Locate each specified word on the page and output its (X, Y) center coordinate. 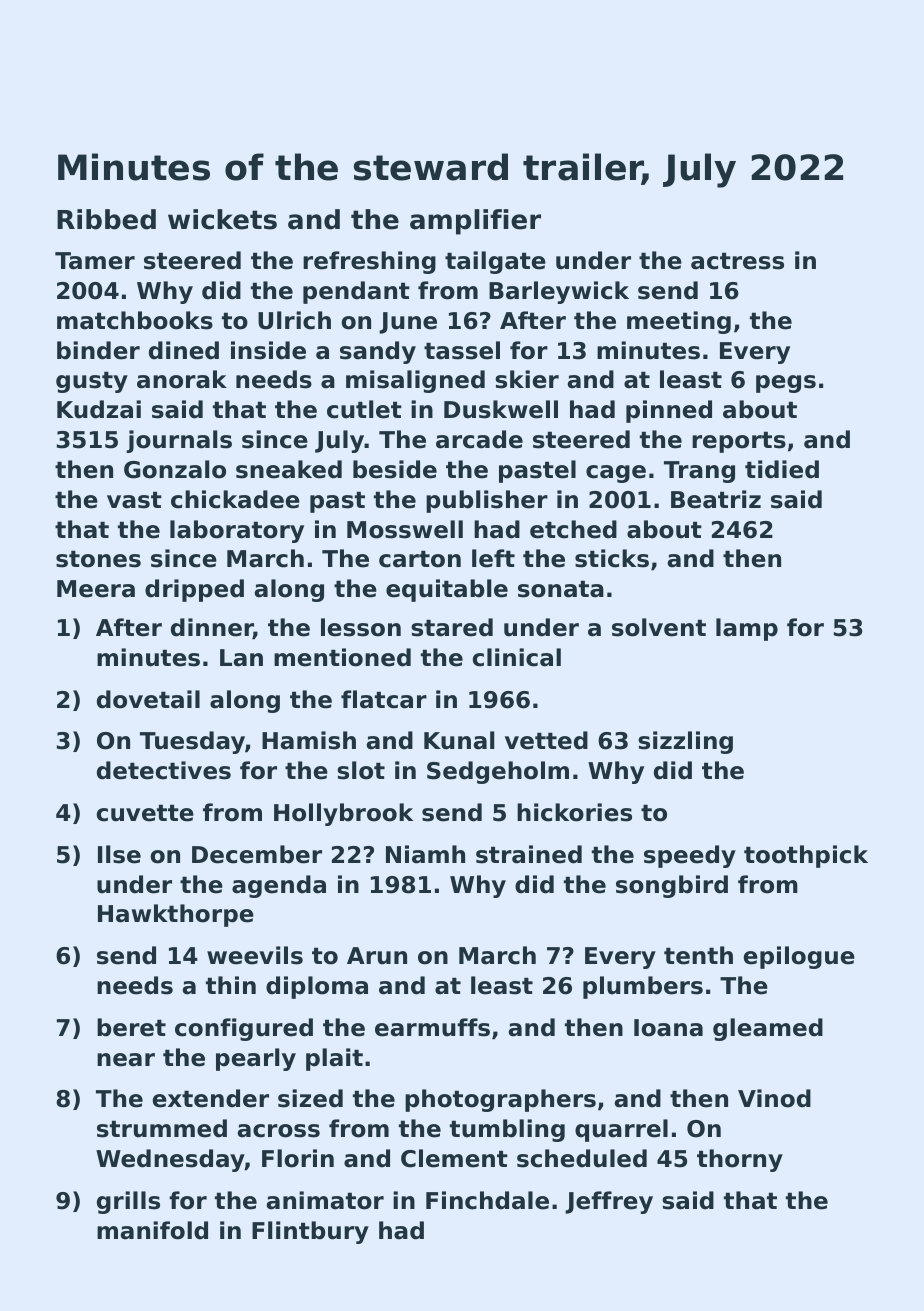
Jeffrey (609, 1202)
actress (737, 261)
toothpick (806, 856)
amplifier (475, 222)
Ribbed (106, 219)
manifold (152, 1230)
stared (452, 627)
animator (325, 1200)
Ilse (119, 854)
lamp (747, 629)
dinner (212, 628)
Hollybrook (343, 814)
